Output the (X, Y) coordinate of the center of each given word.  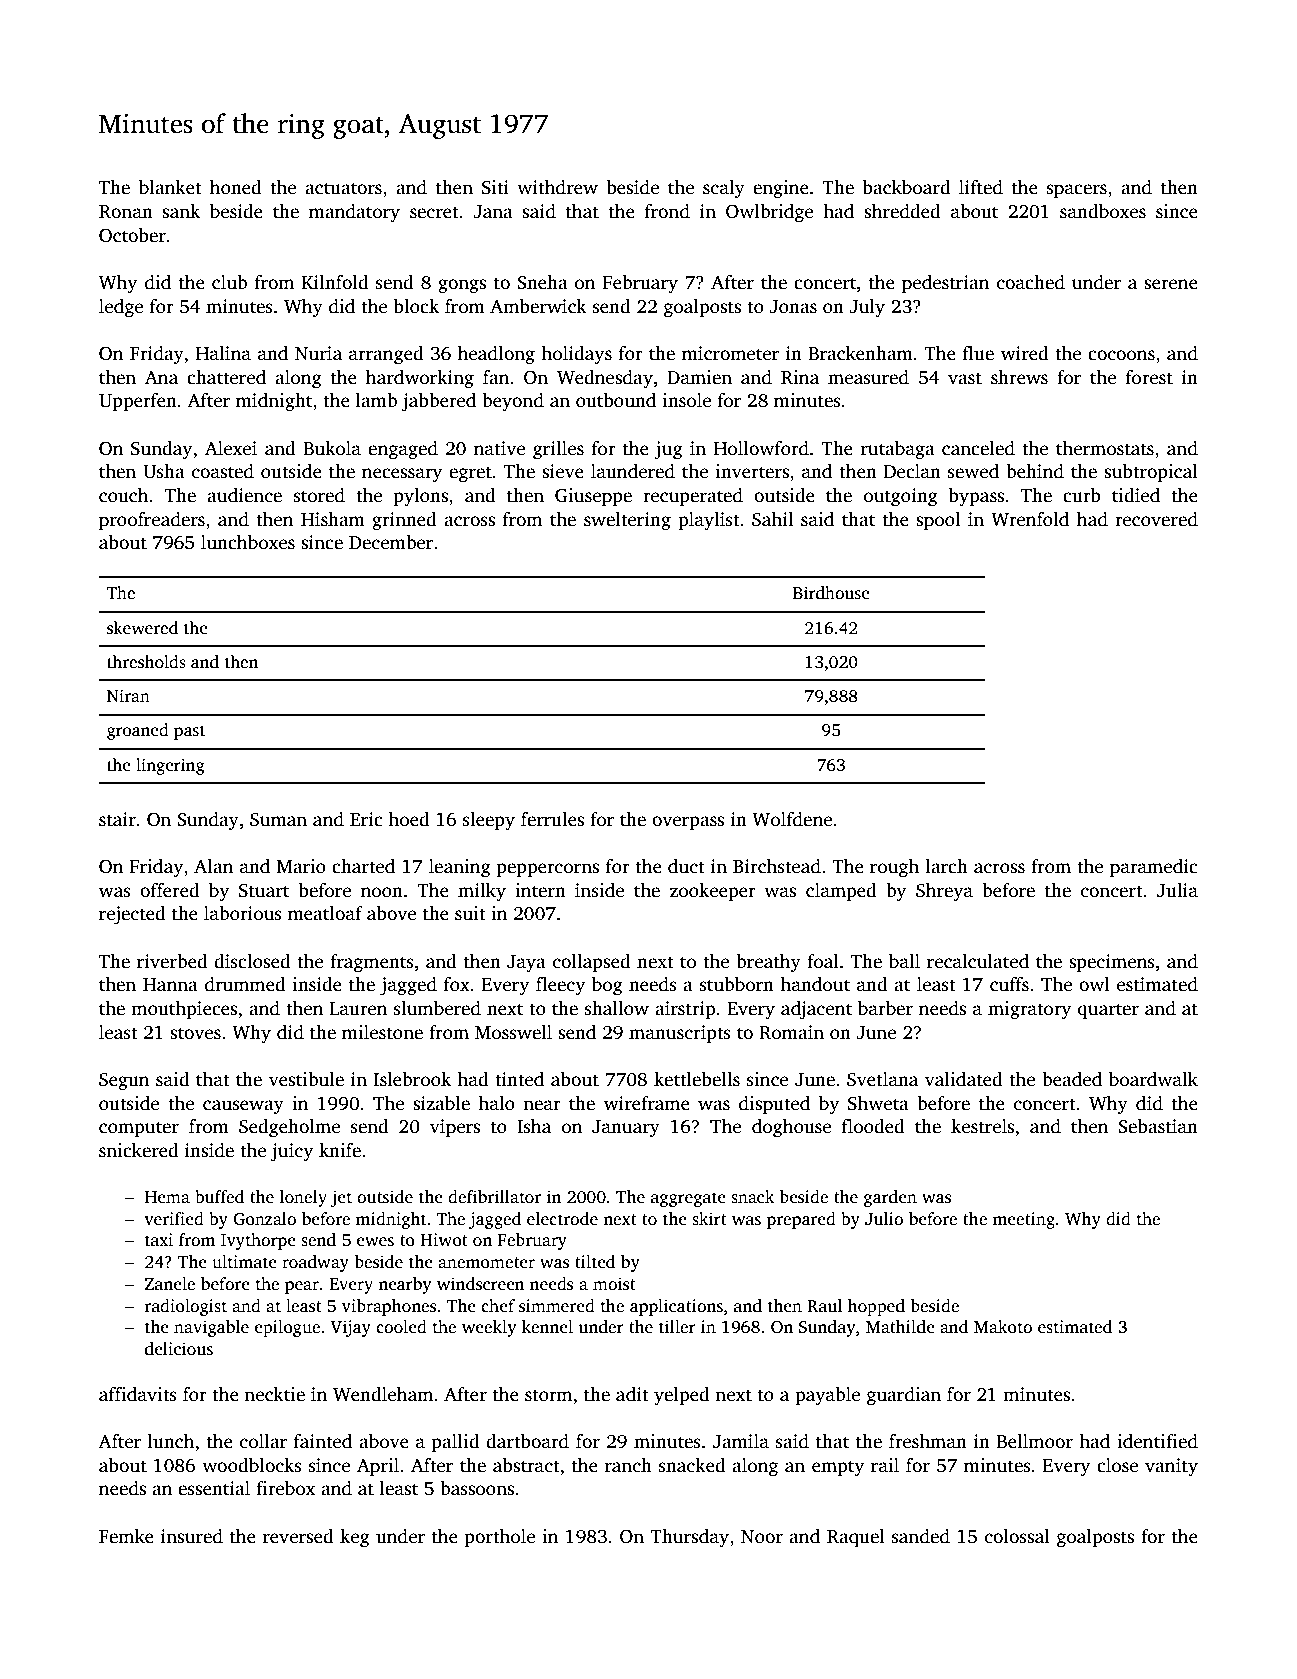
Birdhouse (831, 593)
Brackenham (860, 353)
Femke (126, 1536)
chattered (226, 377)
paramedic (1154, 868)
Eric (366, 819)
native (499, 448)
